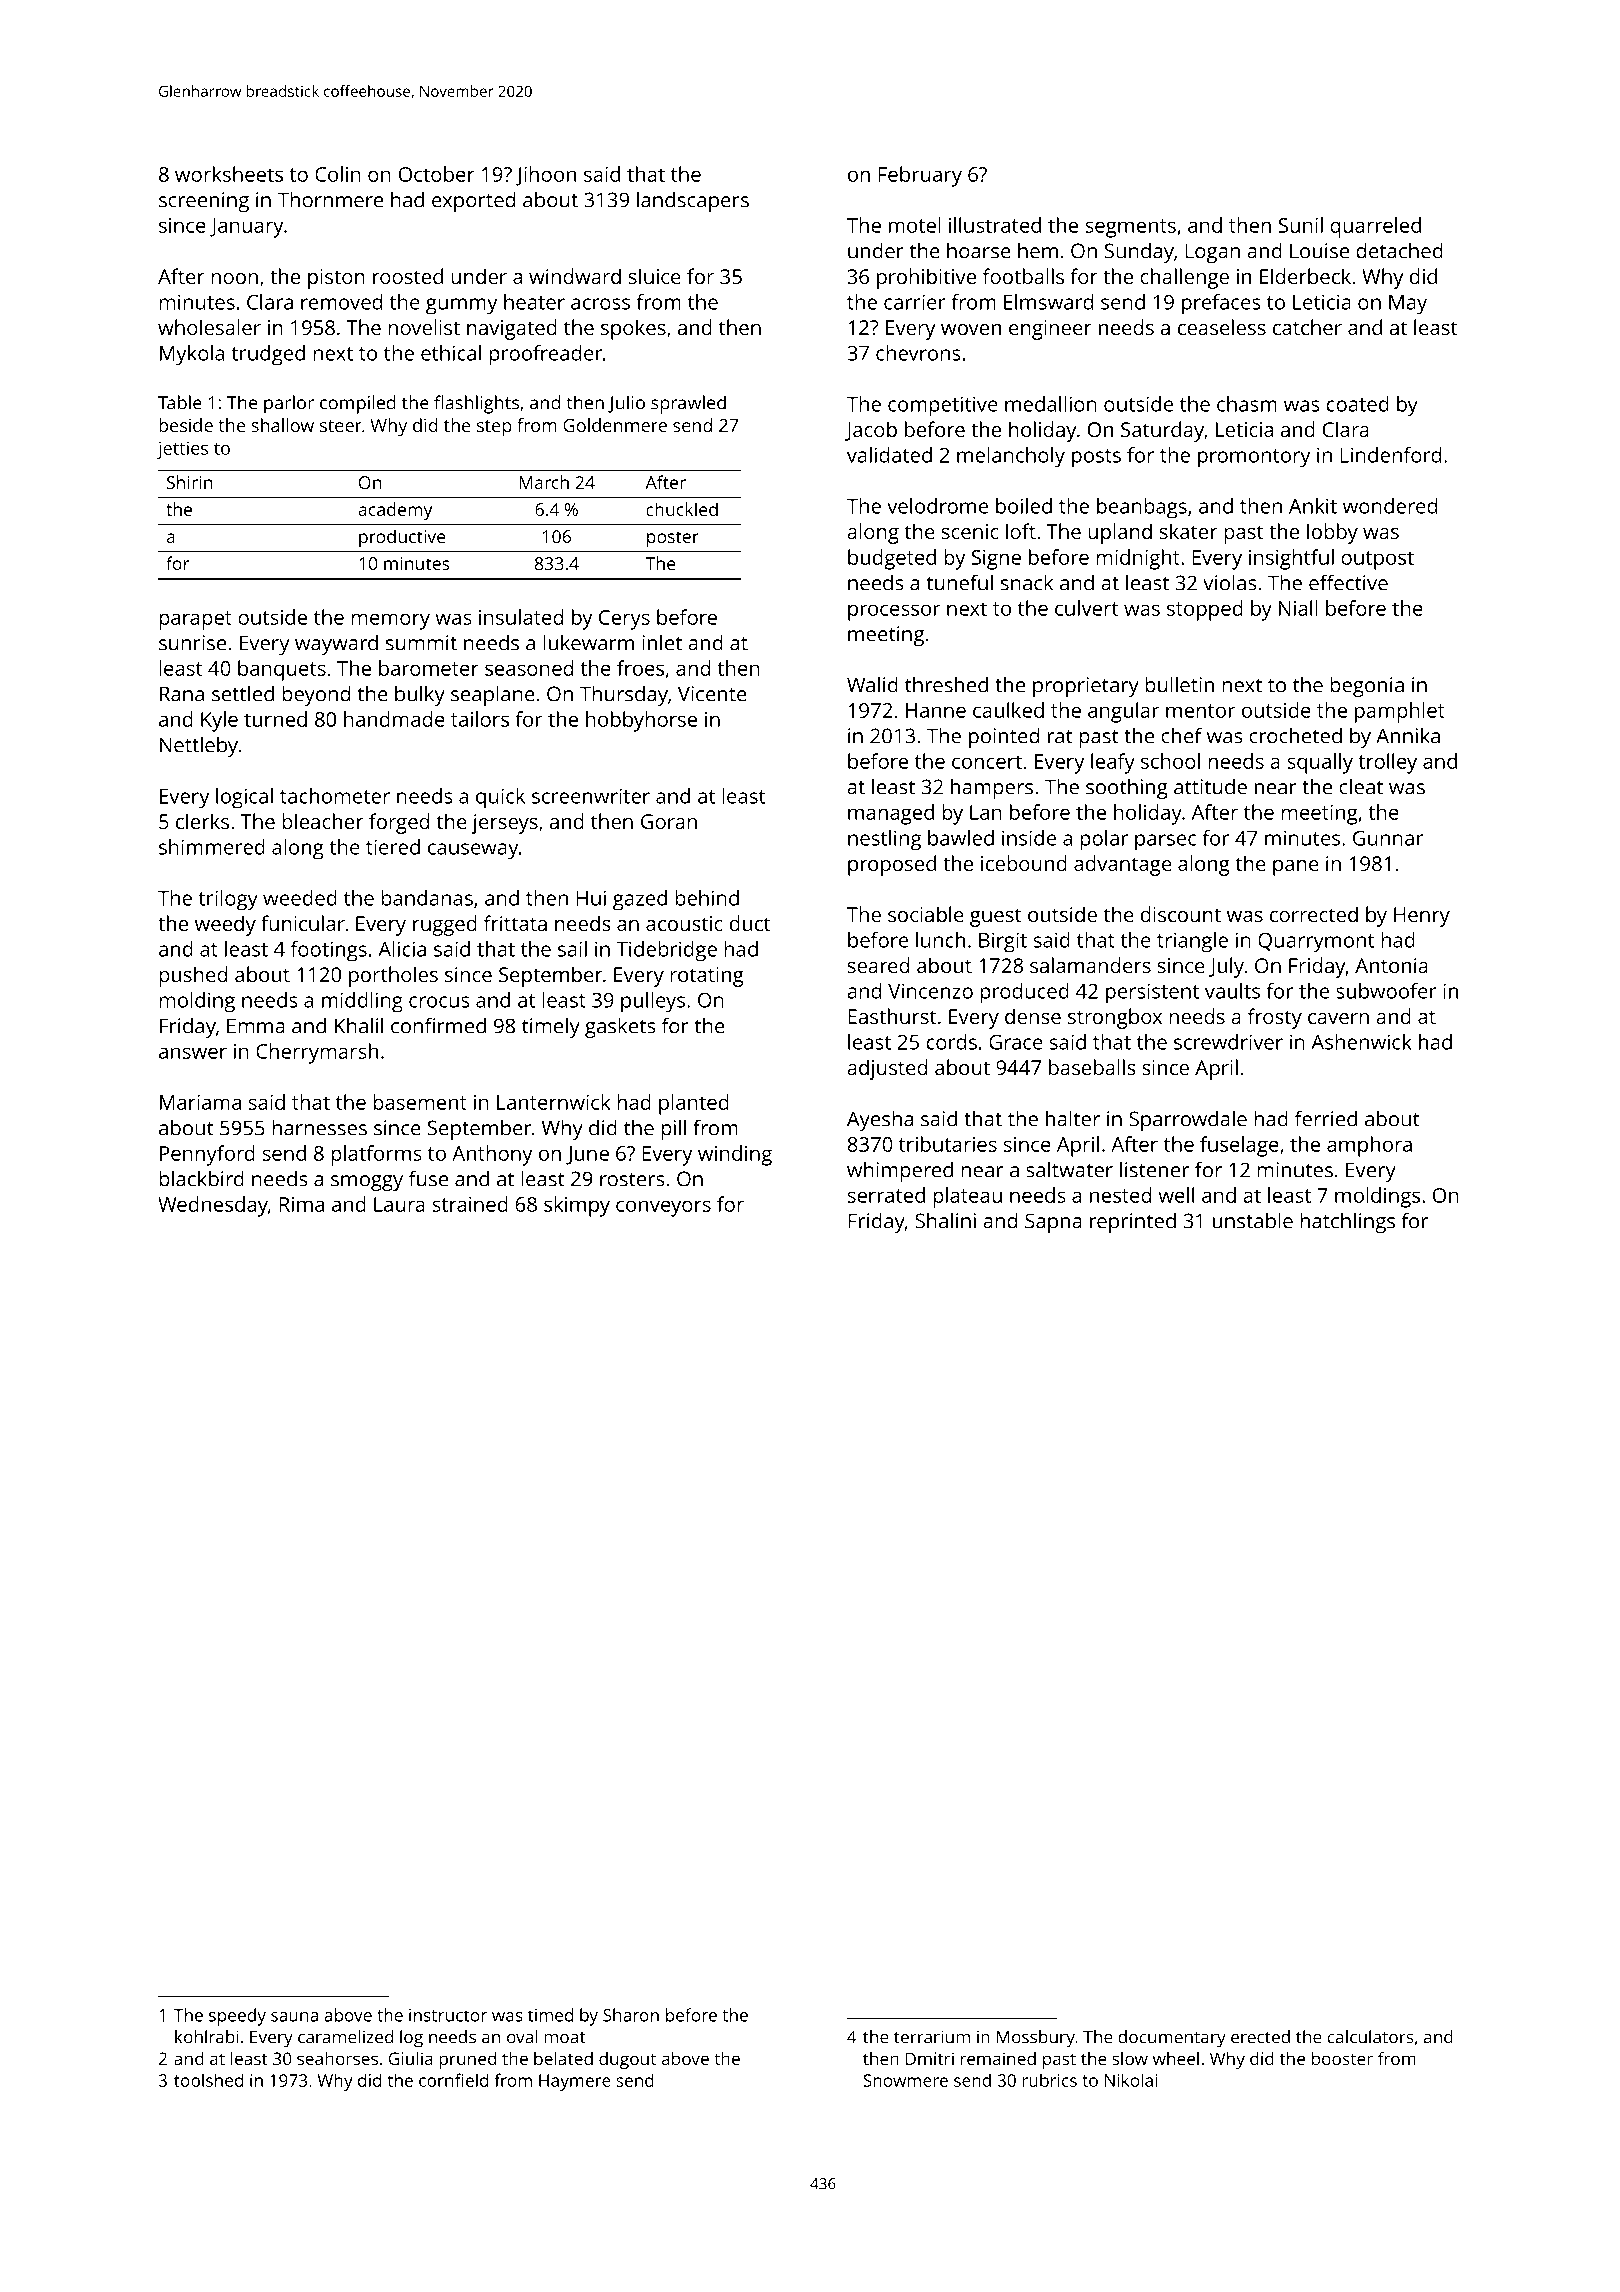 Image resolution: width=1620 pixels, height=2292 pixels. Describe the element at coordinates (905, 2080) in the image. I see `Snowmere` at that location.
